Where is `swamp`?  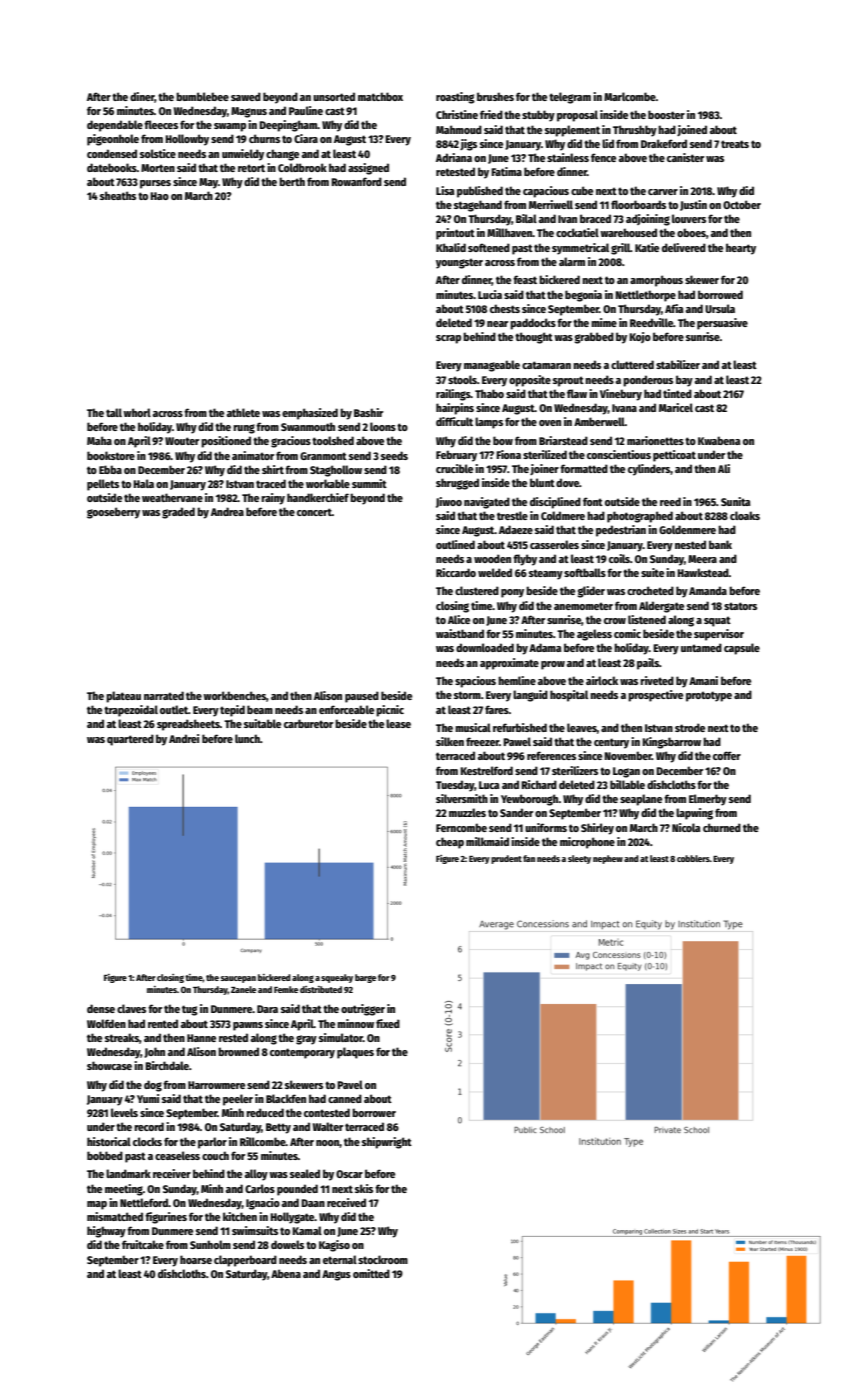
swamp is located at coordinates (230, 127).
